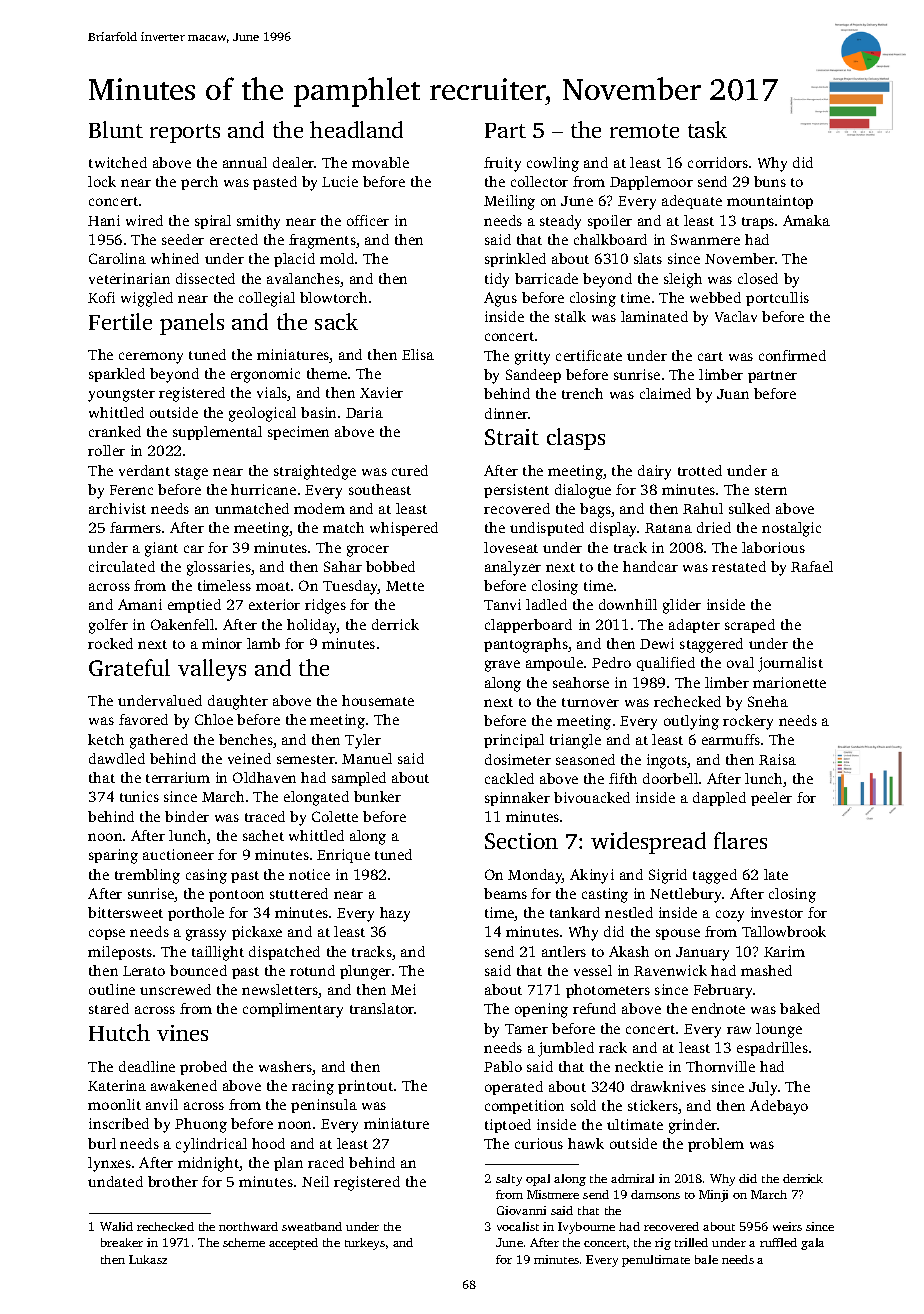  What do you see at coordinates (718, 1008) in the screenshot?
I see `endnote` at bounding box center [718, 1008].
